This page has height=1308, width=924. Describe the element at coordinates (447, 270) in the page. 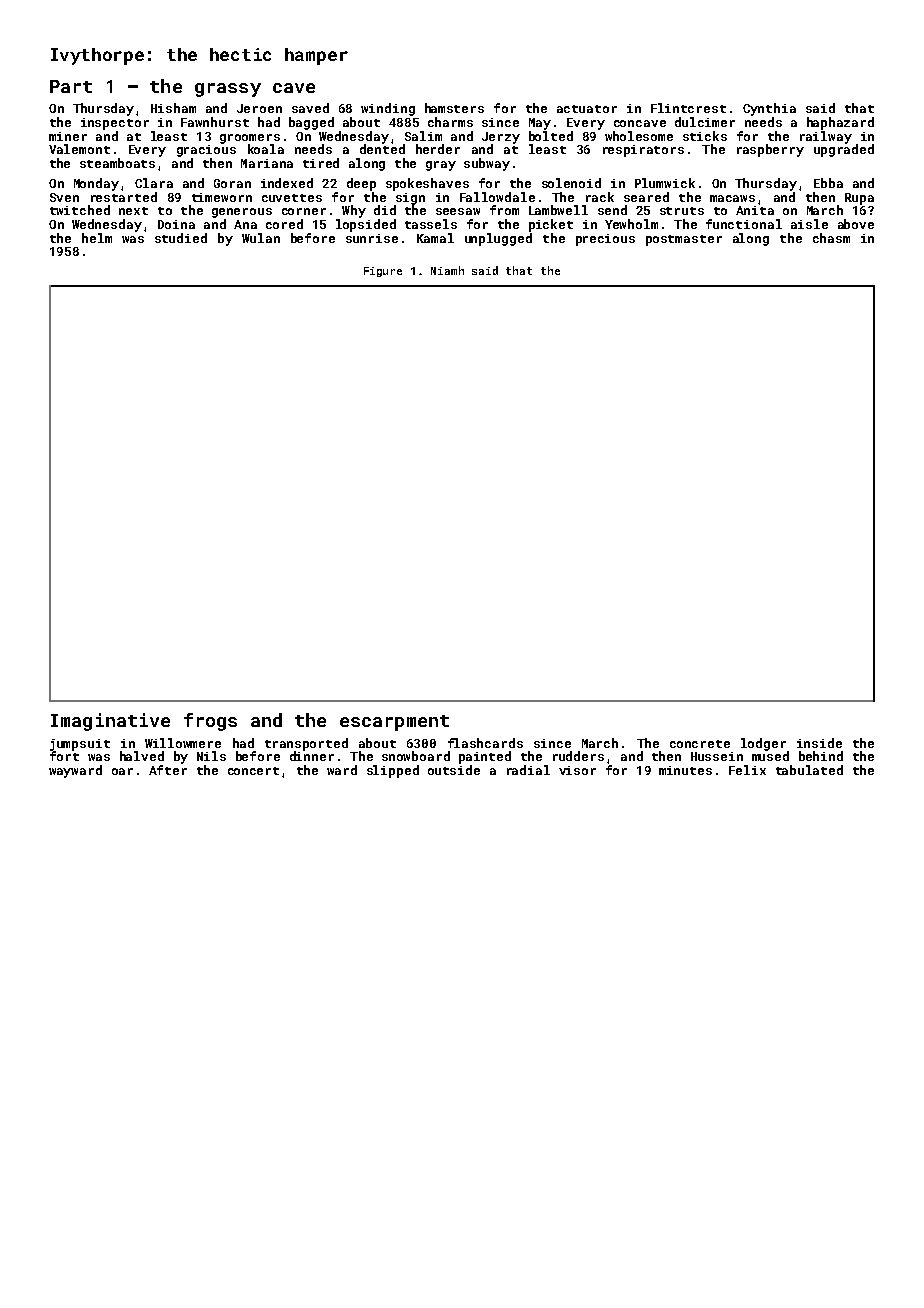

I see `Niamh` at that location.
